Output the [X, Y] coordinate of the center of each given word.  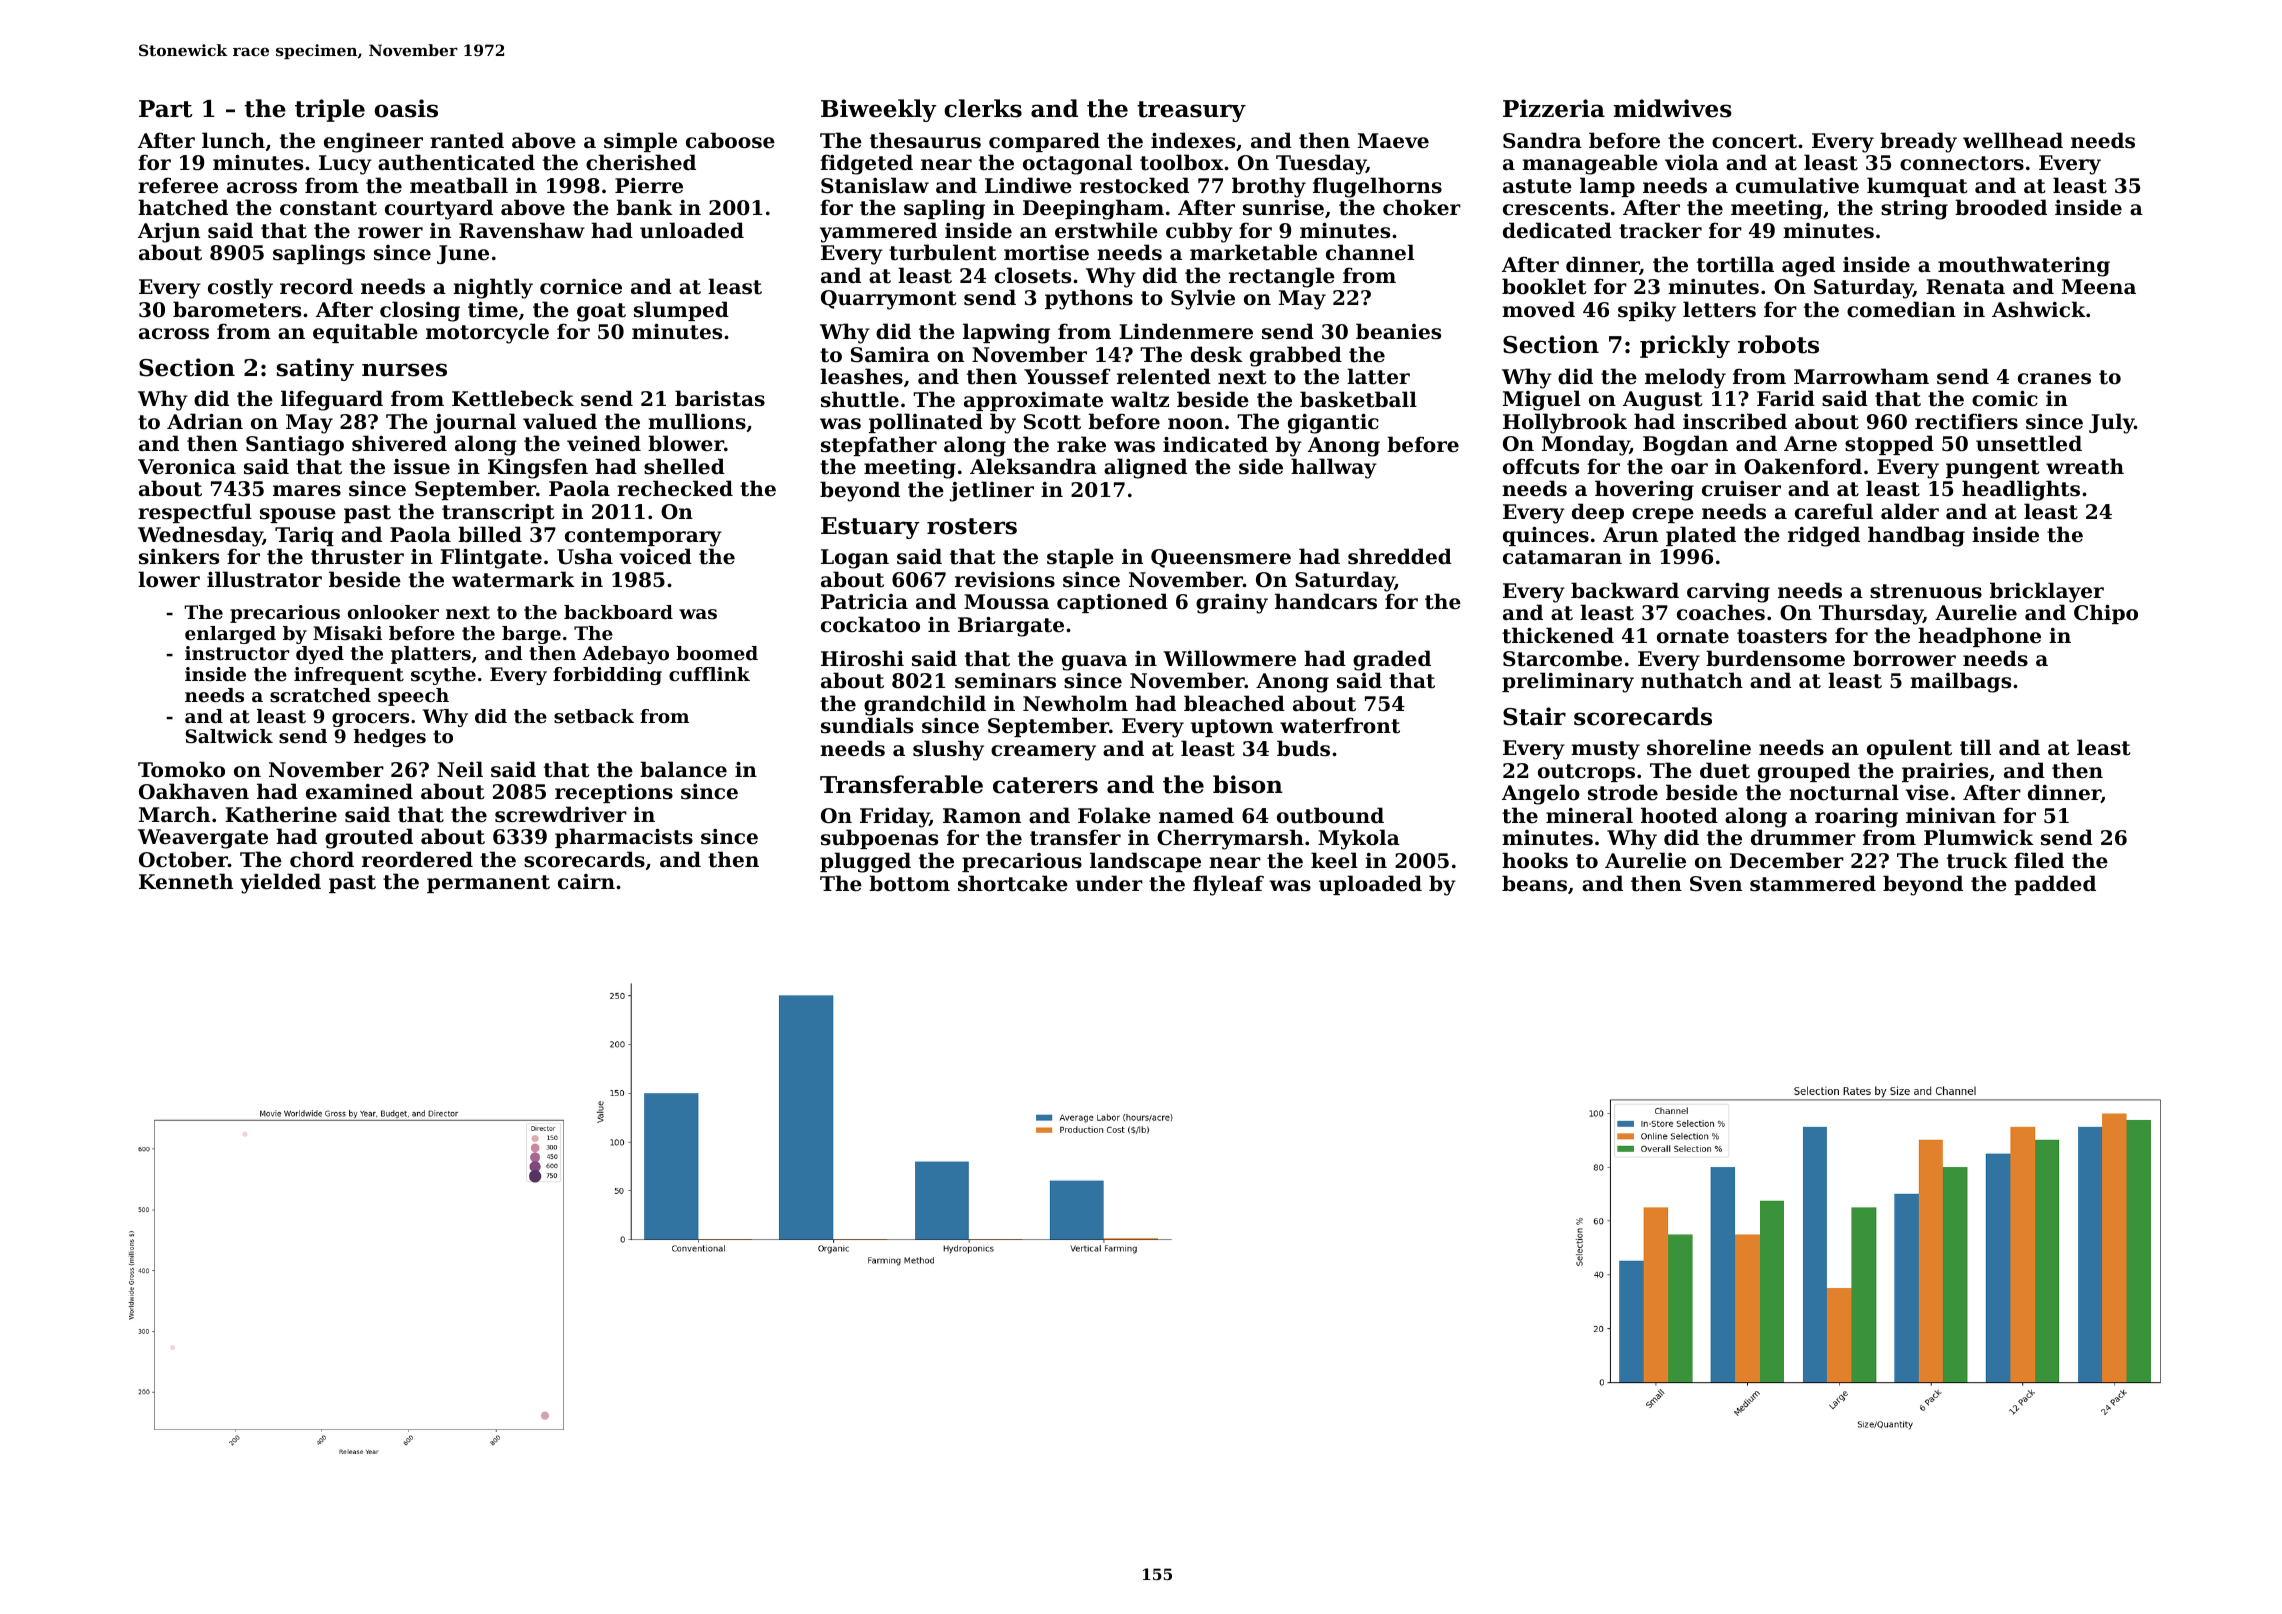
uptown [1232, 728]
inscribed [1735, 421]
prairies [1945, 772]
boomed [717, 653]
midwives [1673, 108]
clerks [983, 108]
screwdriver [561, 814]
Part [166, 109]
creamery [1043, 753]
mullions [697, 421]
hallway [1334, 468]
